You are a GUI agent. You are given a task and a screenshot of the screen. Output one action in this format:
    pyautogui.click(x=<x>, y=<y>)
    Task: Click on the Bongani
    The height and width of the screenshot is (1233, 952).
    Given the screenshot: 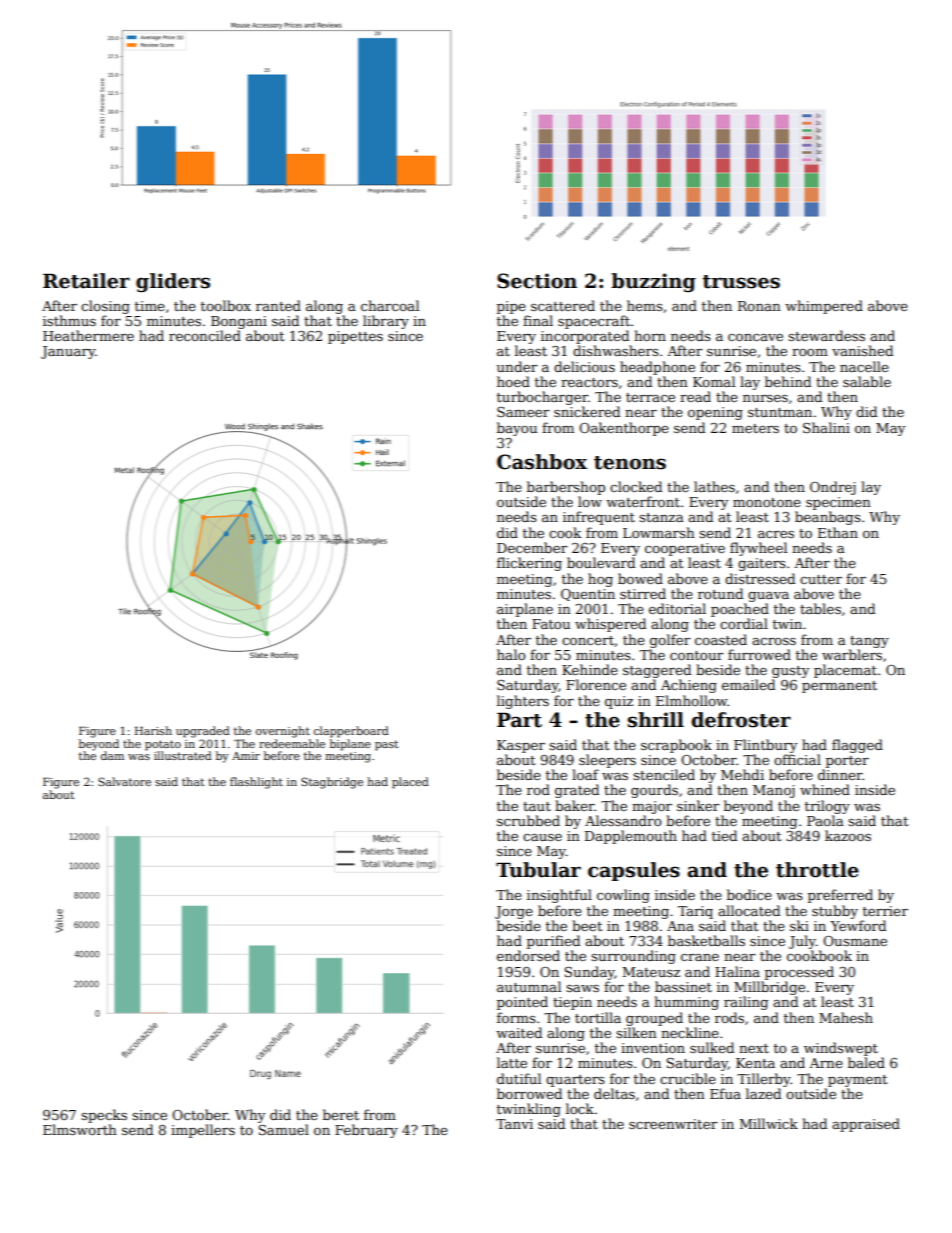 What is the action you would take?
    pyautogui.click(x=239, y=322)
